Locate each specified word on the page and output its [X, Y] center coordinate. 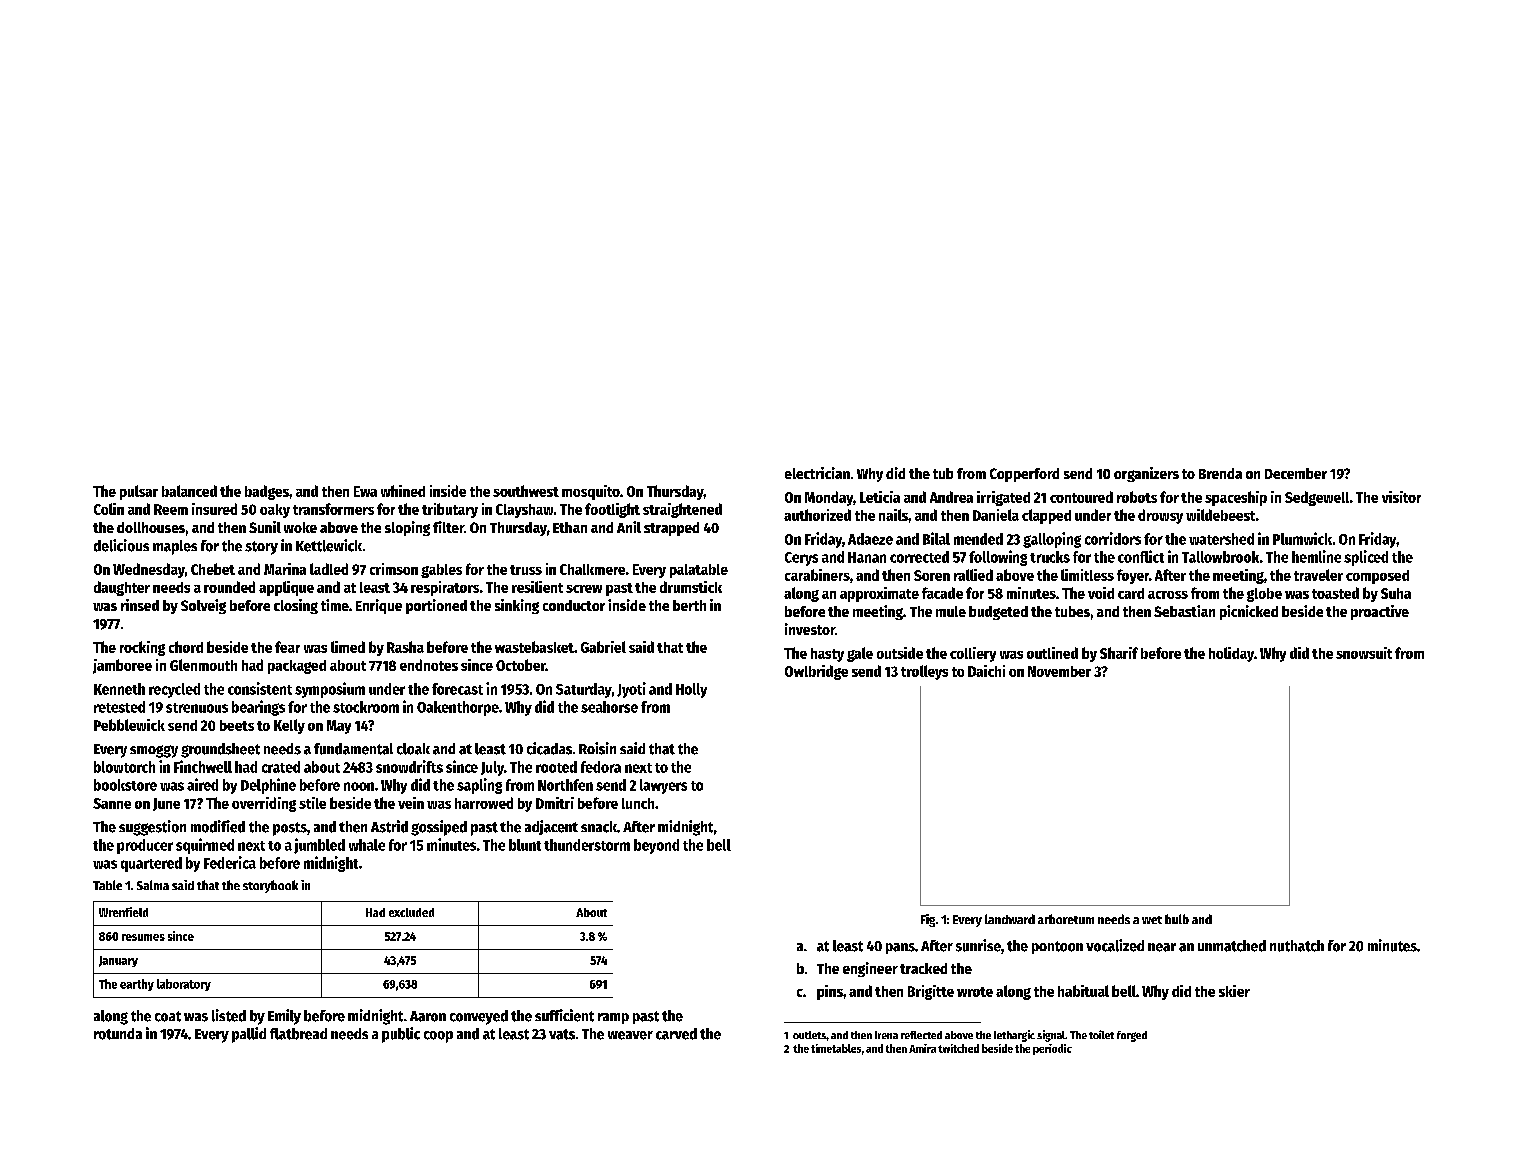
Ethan [570, 527]
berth [689, 605]
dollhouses [151, 527]
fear [287, 647]
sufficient [564, 1015]
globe [1264, 595]
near [1162, 947]
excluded [411, 912]
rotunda [118, 1034]
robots [1137, 497]
